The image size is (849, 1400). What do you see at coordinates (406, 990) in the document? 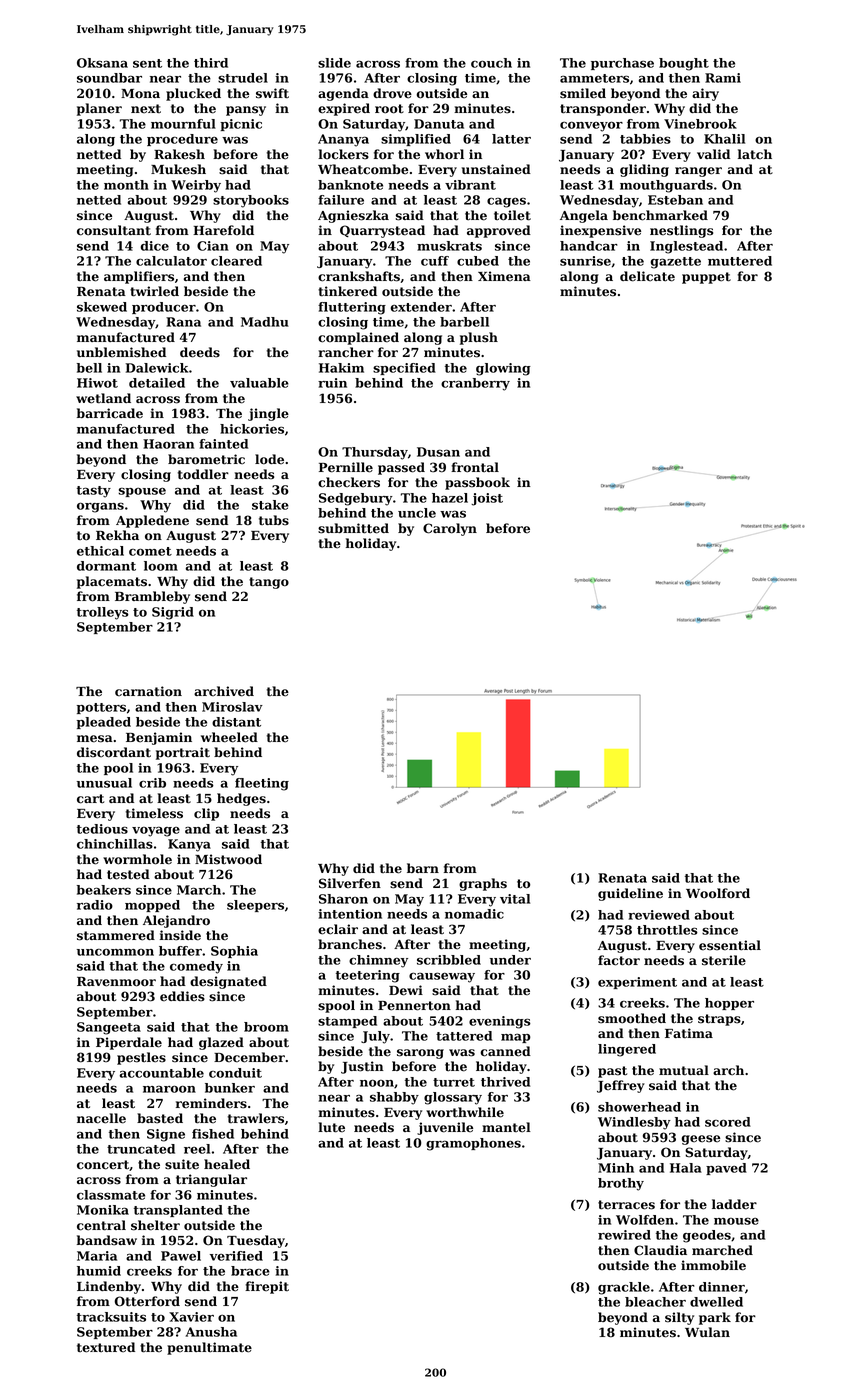
I see `Dewi` at bounding box center [406, 990].
